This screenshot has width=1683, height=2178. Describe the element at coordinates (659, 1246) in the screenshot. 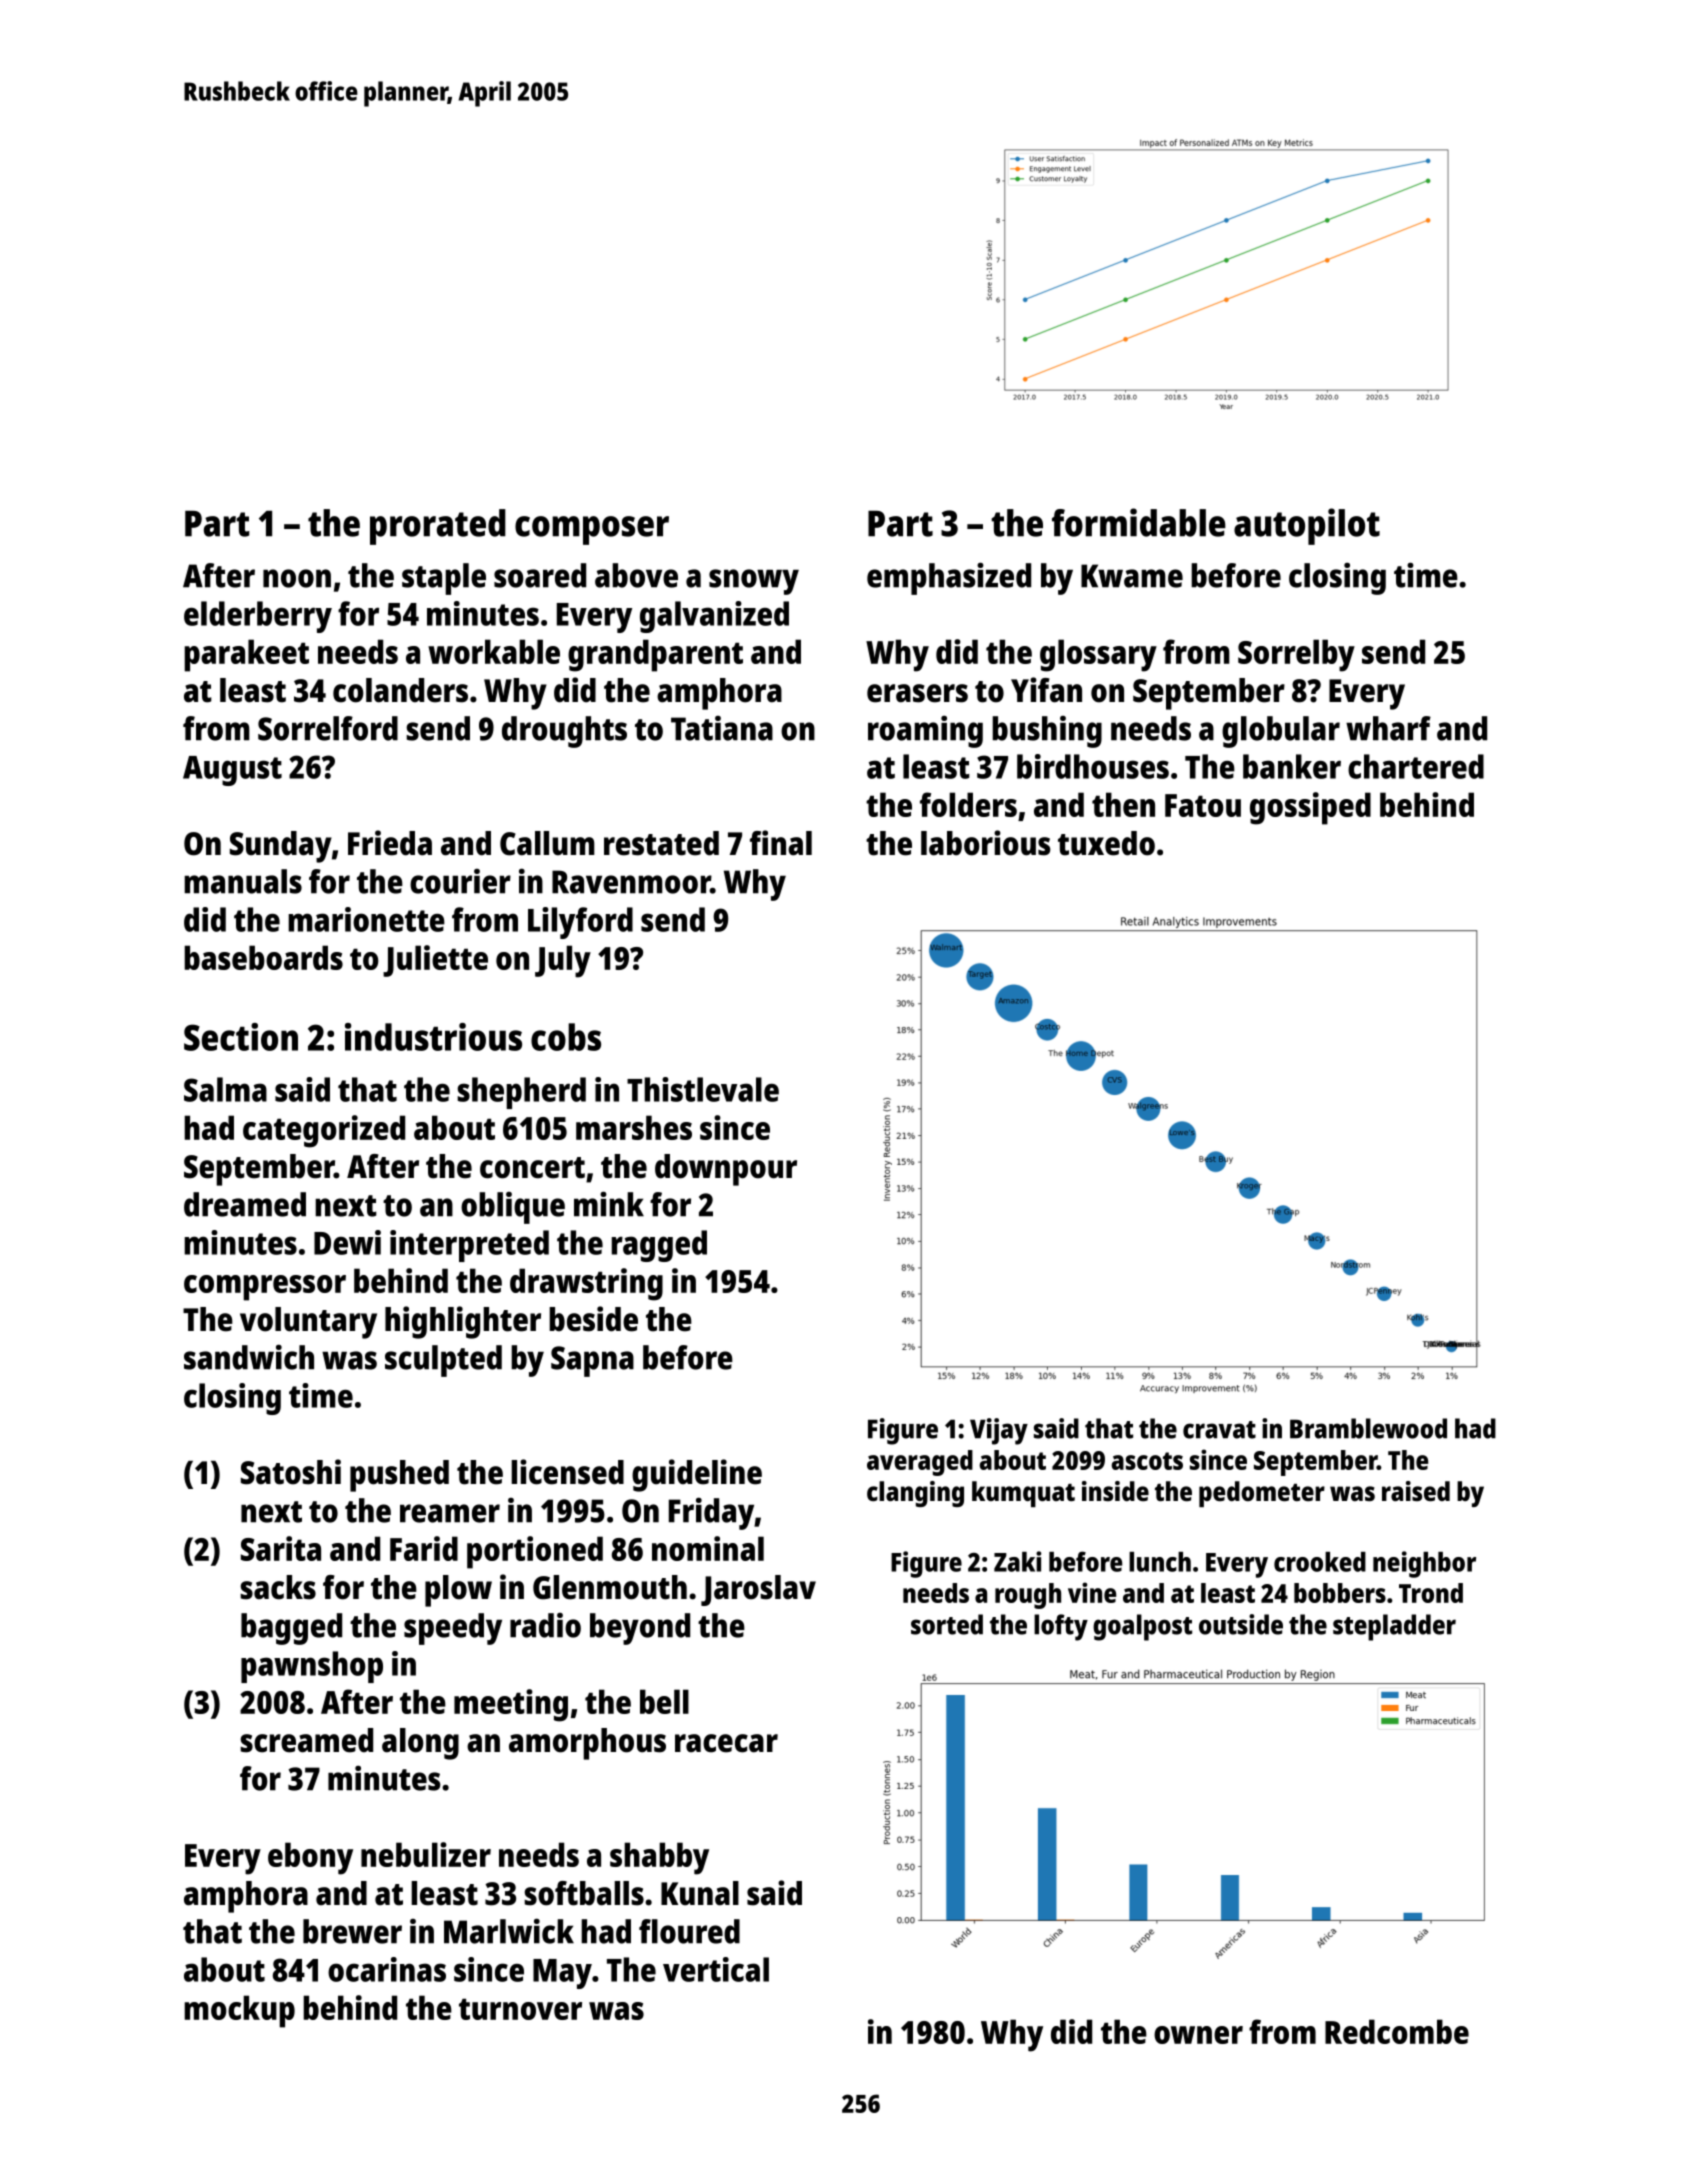

I see `ragged` at that location.
